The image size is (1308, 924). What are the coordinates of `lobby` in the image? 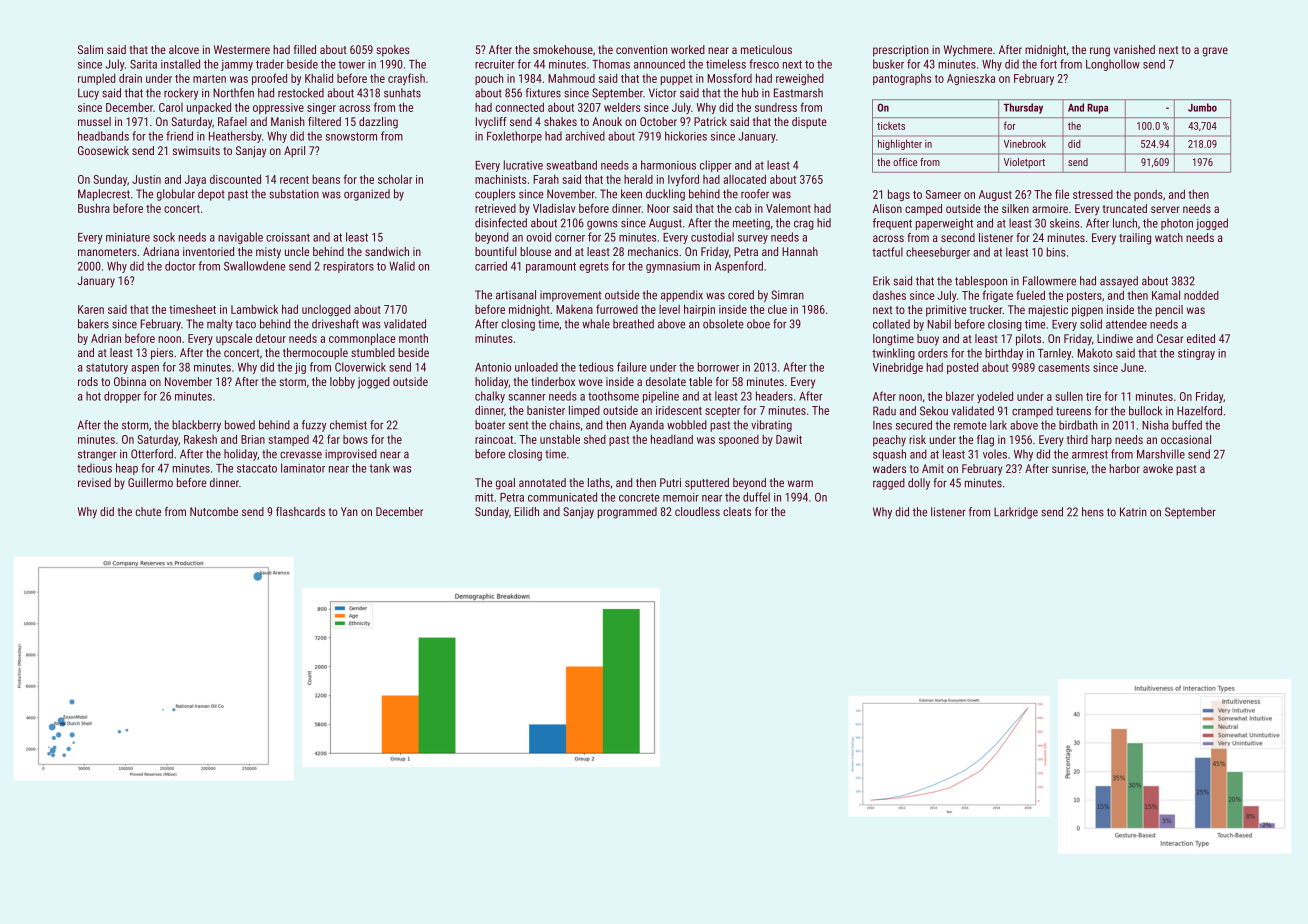 It's located at (342, 383).
